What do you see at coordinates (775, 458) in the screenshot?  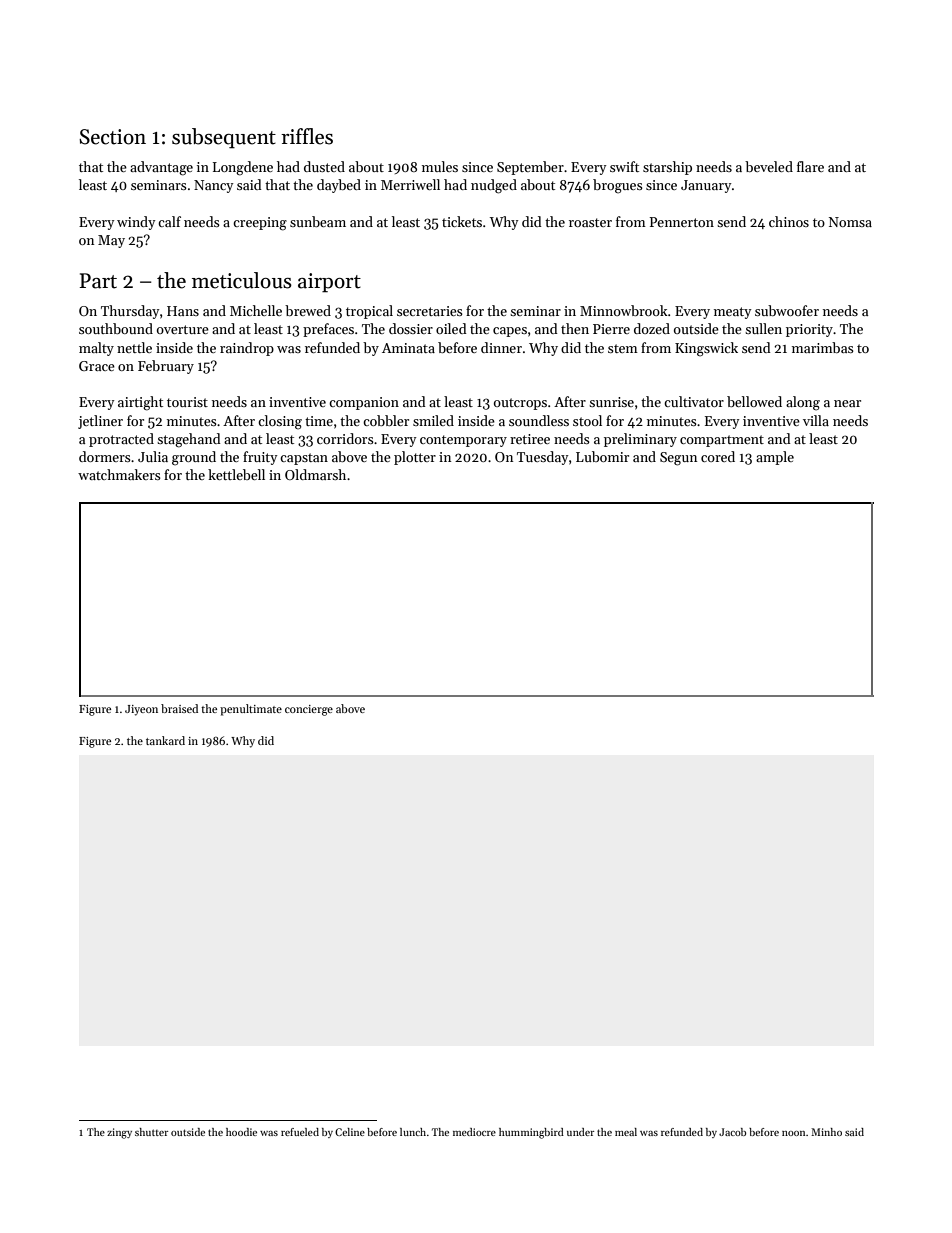 I see `ample` at bounding box center [775, 458].
